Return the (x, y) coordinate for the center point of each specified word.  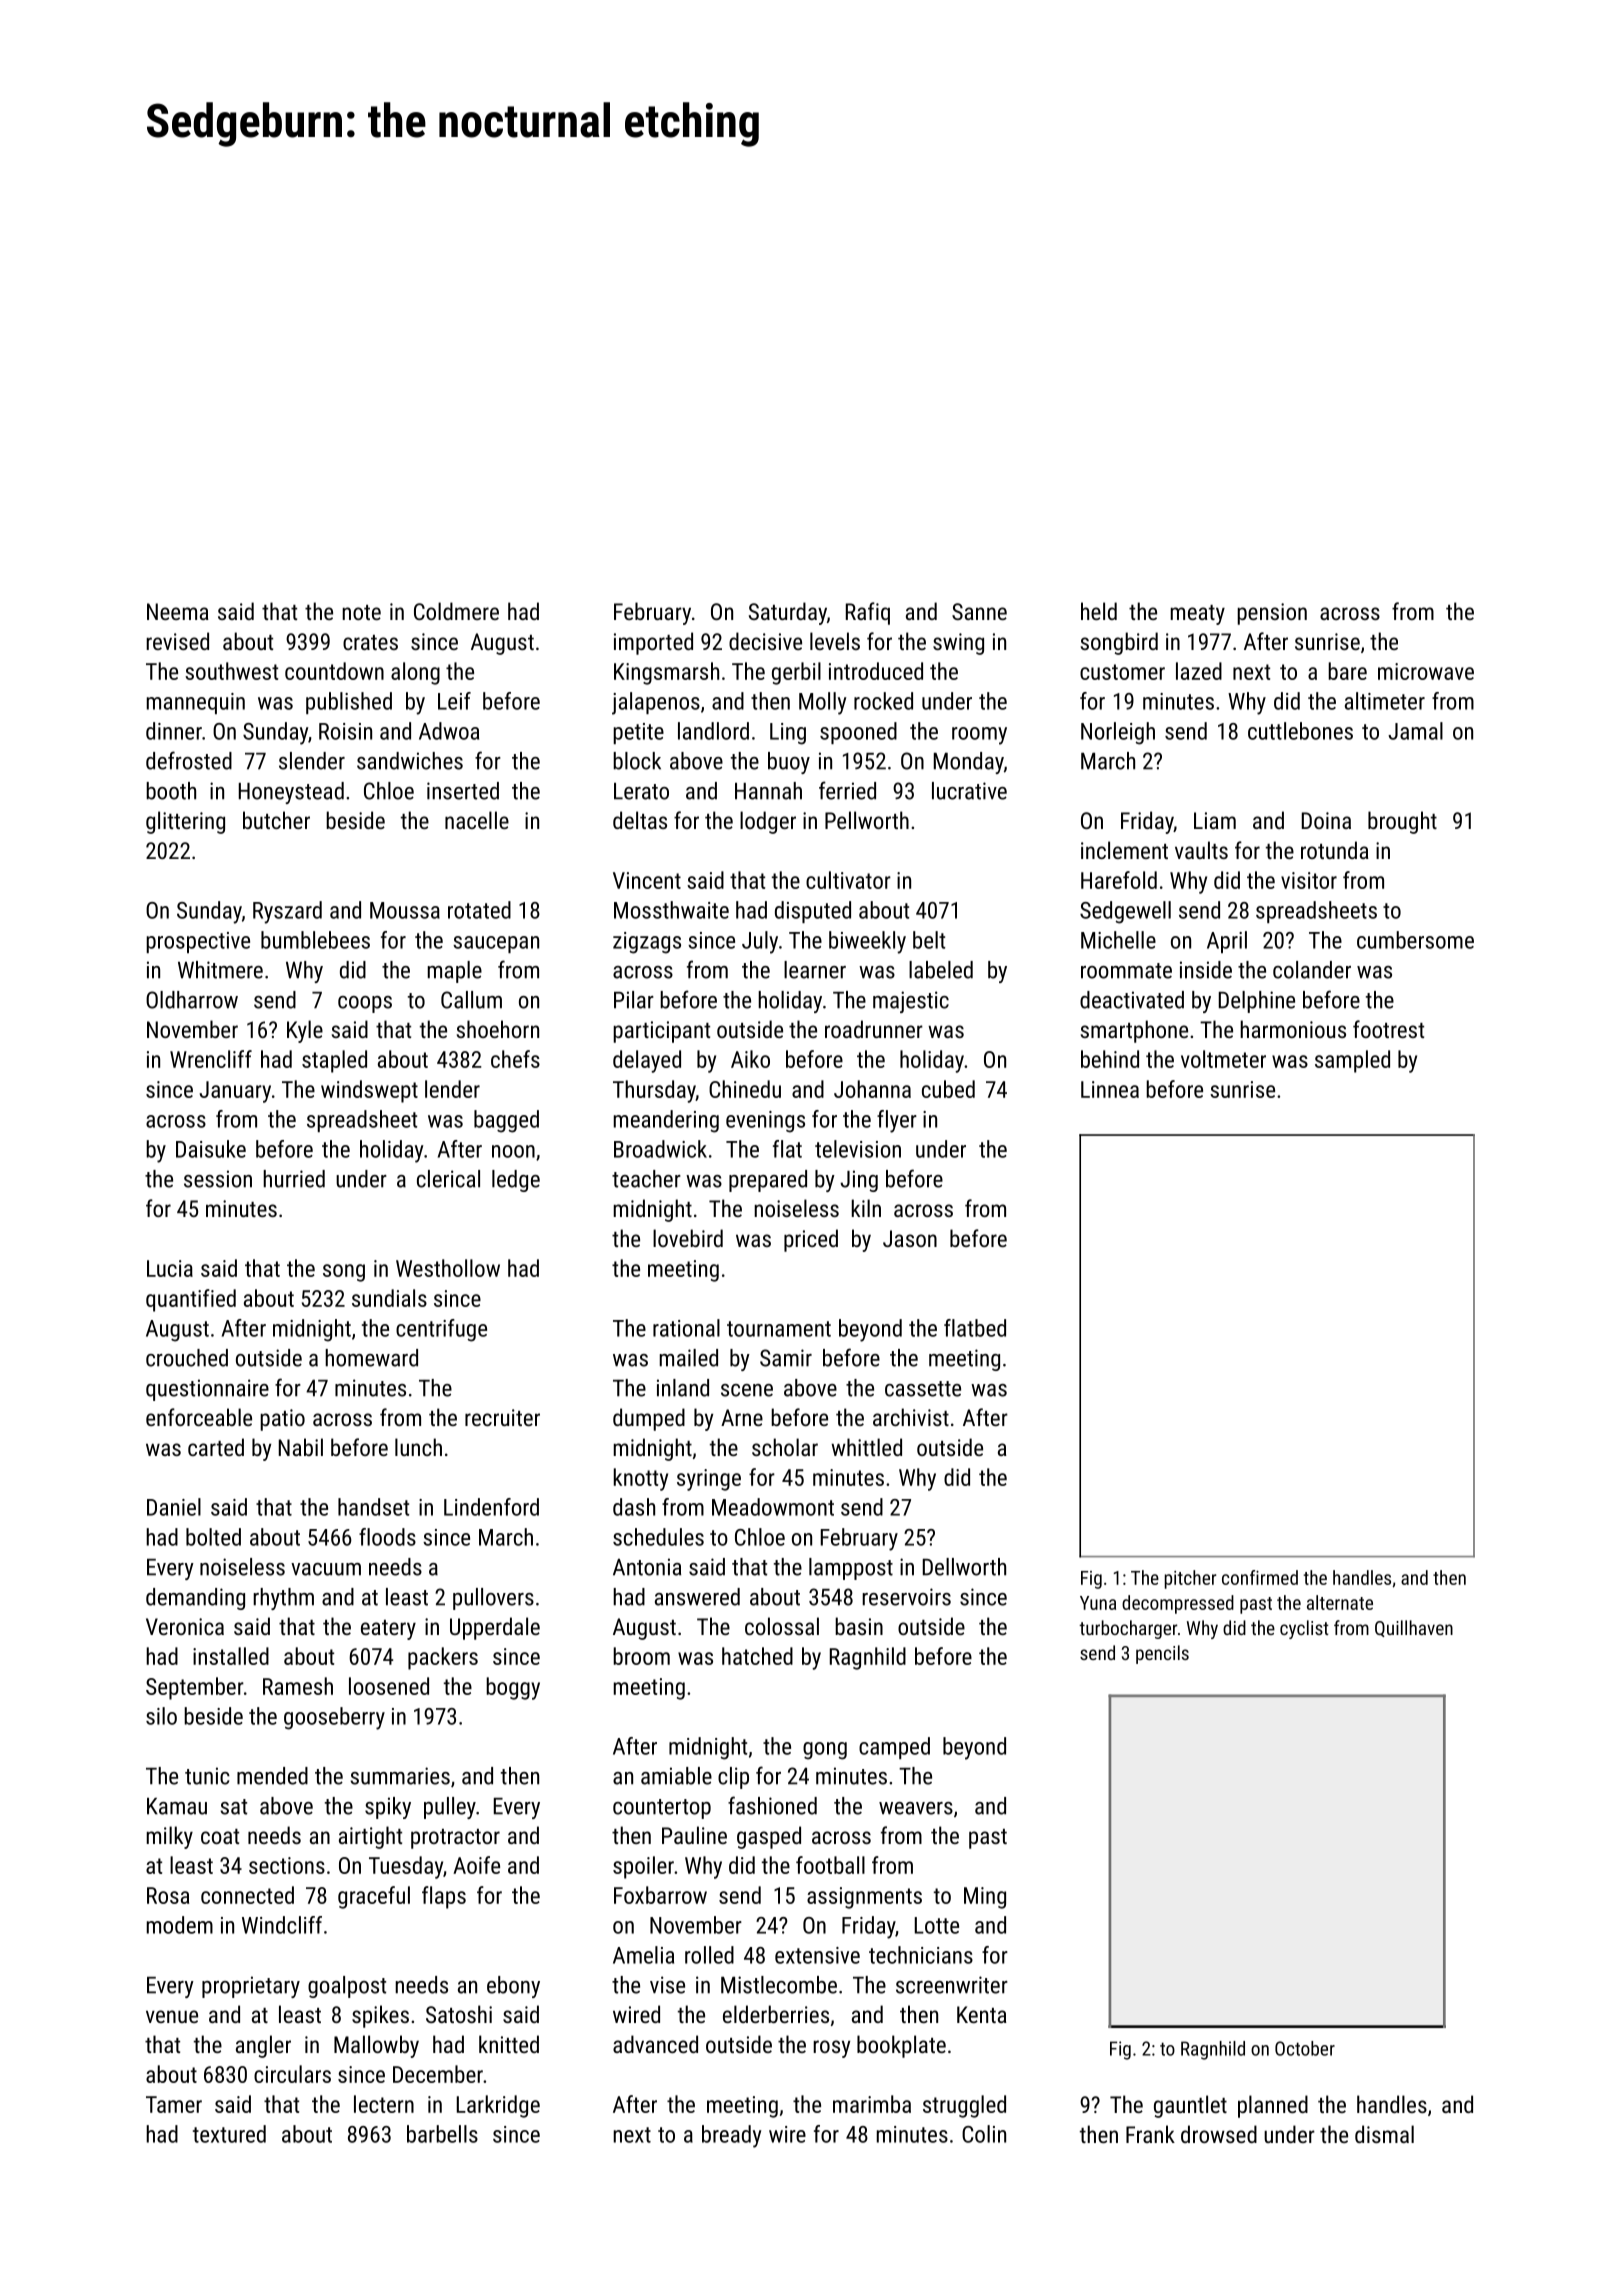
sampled (1352, 1061)
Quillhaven (1414, 1628)
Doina (1326, 820)
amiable (676, 1776)
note (361, 612)
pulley (450, 1808)
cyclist (1304, 1629)
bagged (506, 1121)
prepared (768, 1181)
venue (172, 2016)
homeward (371, 1358)
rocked (883, 701)
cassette (923, 1389)
